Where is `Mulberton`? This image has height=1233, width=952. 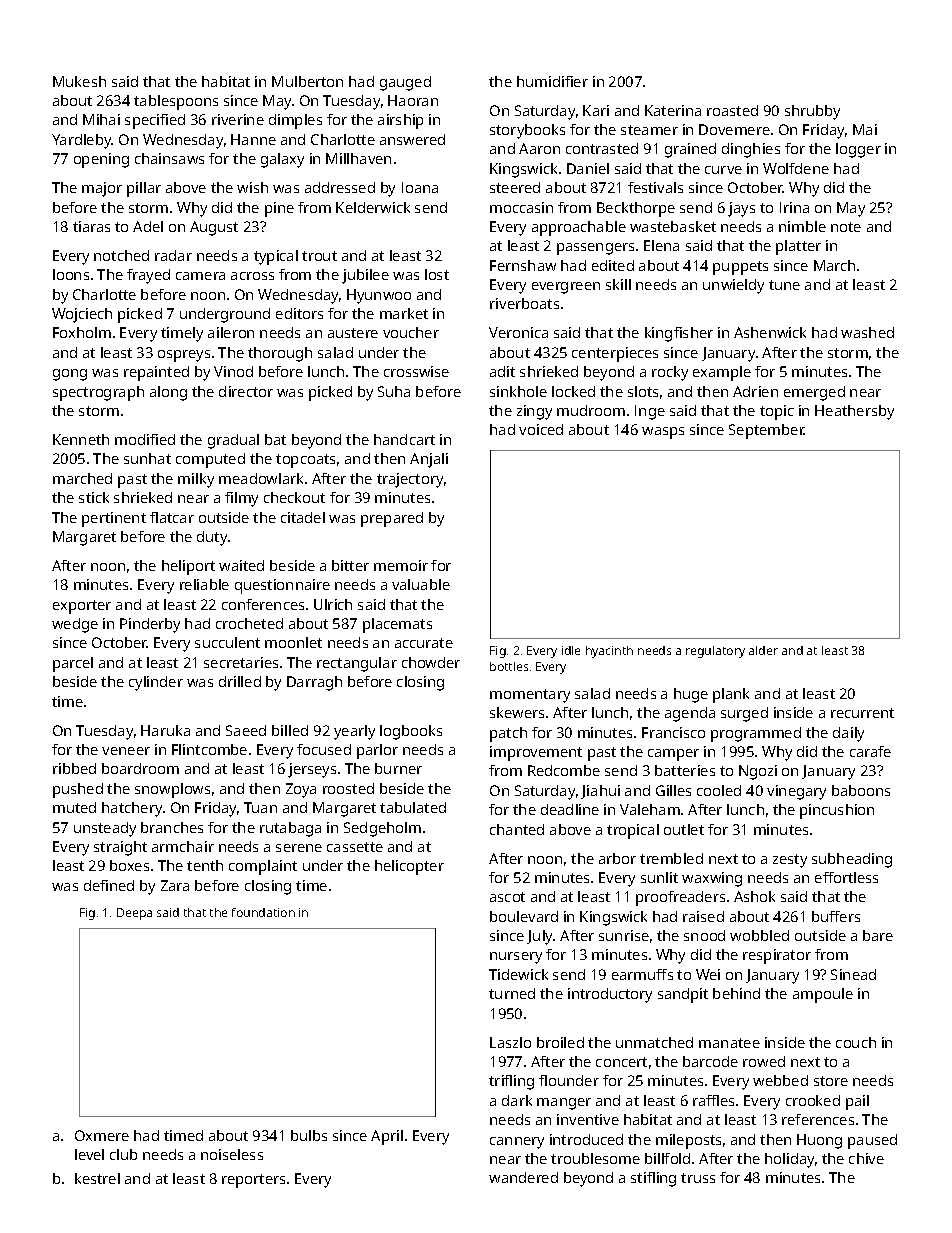 Mulberton is located at coordinates (307, 81).
